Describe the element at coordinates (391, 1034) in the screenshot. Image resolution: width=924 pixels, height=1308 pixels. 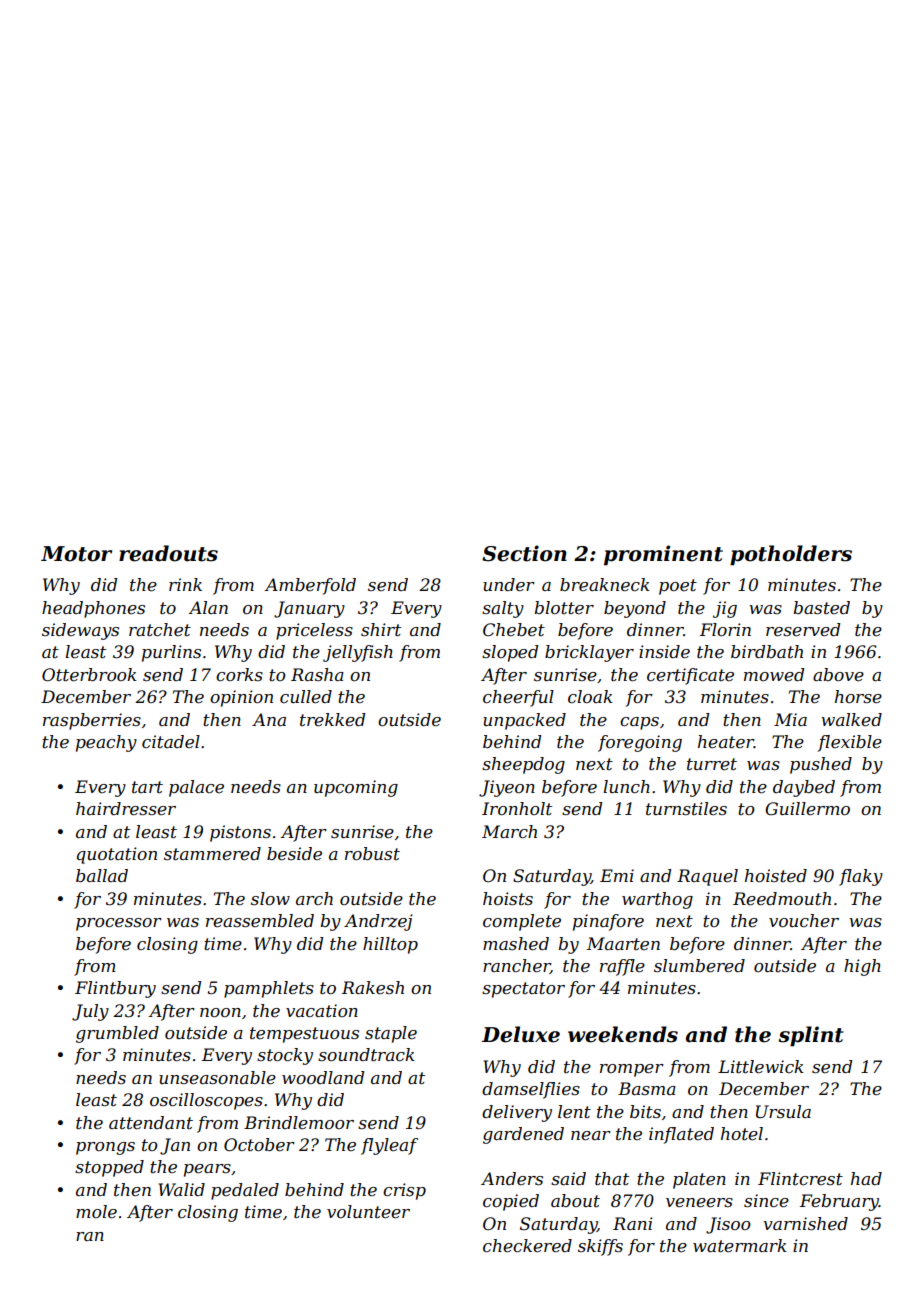
I see `staple` at that location.
